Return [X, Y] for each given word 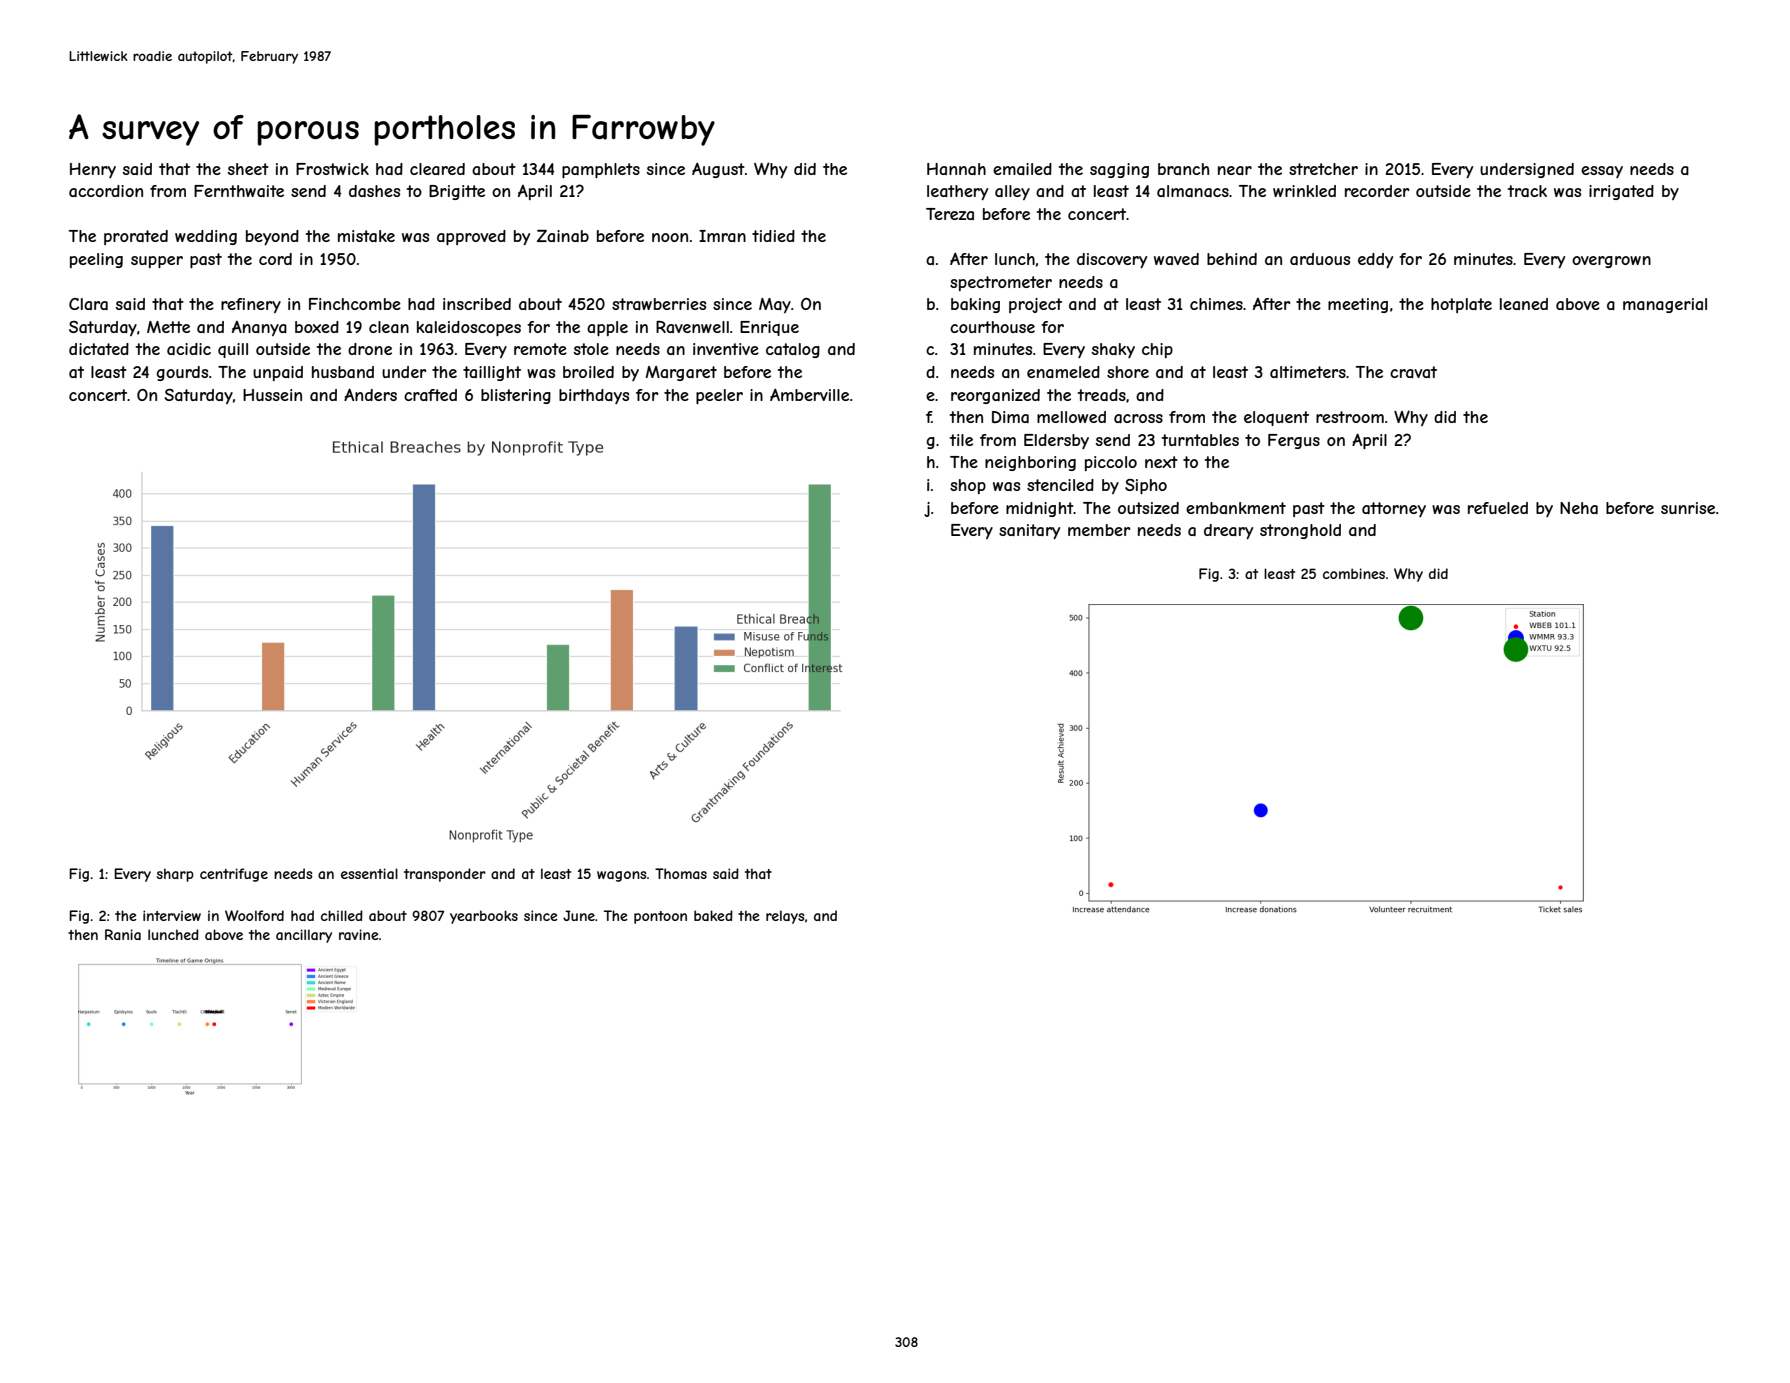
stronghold [1300, 531]
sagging [1119, 170]
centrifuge [234, 875]
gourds [182, 373]
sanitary [1029, 531]
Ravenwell [692, 327]
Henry [93, 170]
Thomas [681, 873]
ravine [359, 934]
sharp [175, 875]
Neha [1579, 508]
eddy [1375, 260]
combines [1354, 573]
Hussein [272, 395]
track [1527, 191]
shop [968, 486]
